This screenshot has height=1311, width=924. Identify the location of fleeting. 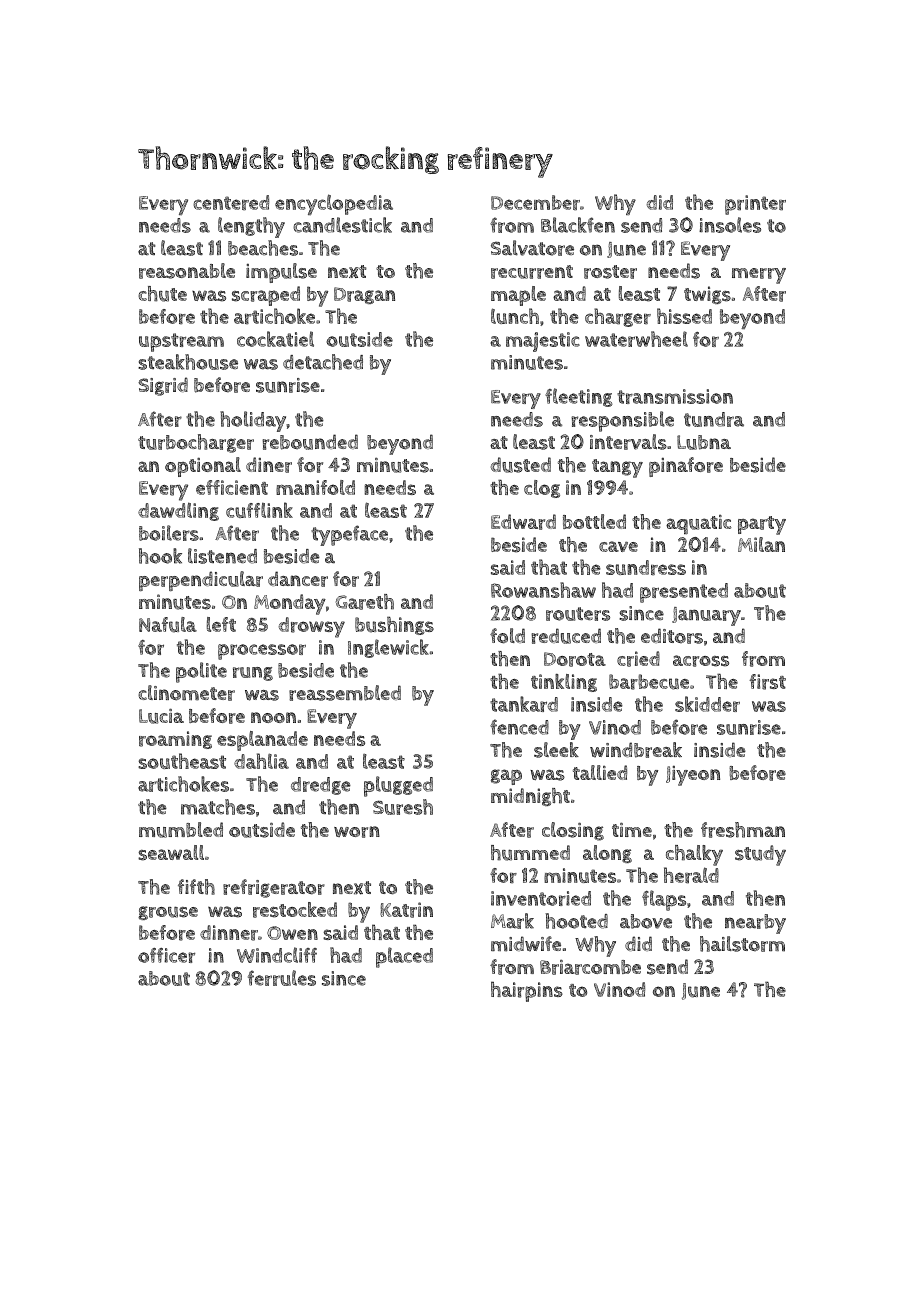
(579, 397).
